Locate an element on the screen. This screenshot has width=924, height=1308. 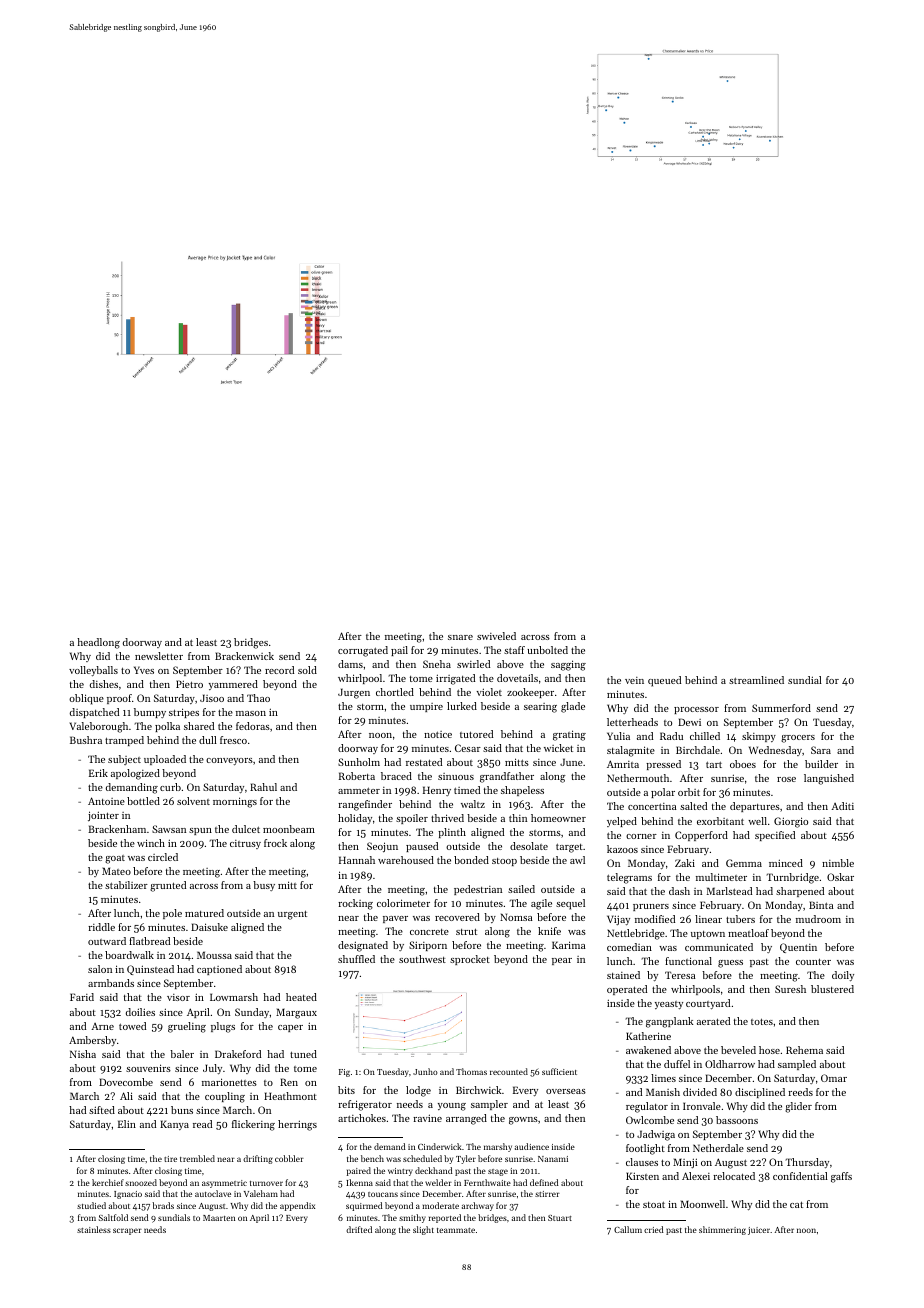
bassoons is located at coordinates (737, 1120).
